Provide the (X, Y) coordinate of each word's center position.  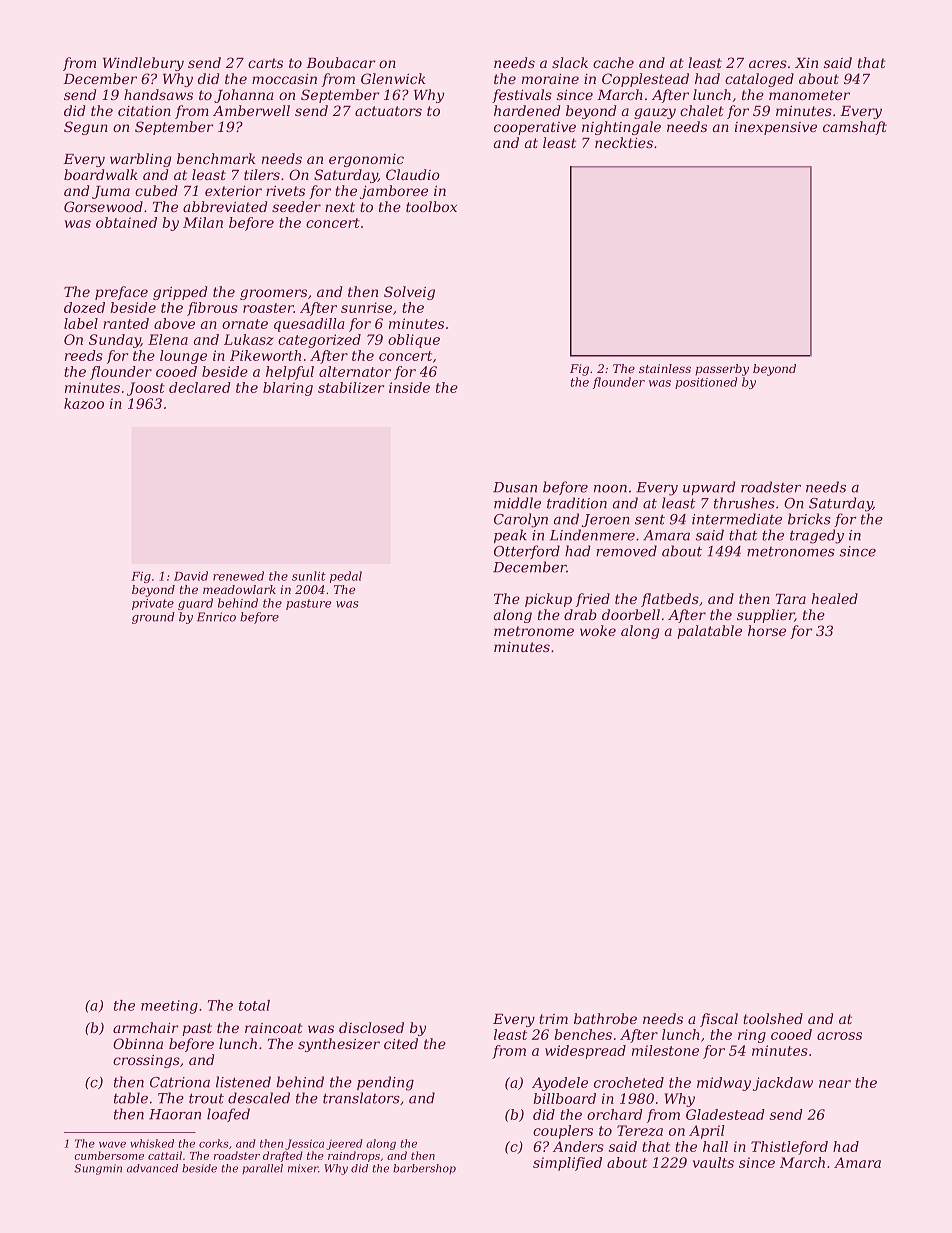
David (191, 576)
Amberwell (251, 110)
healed (835, 598)
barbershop (424, 1169)
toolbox (431, 206)
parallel (262, 1169)
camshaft (855, 128)
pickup (548, 600)
